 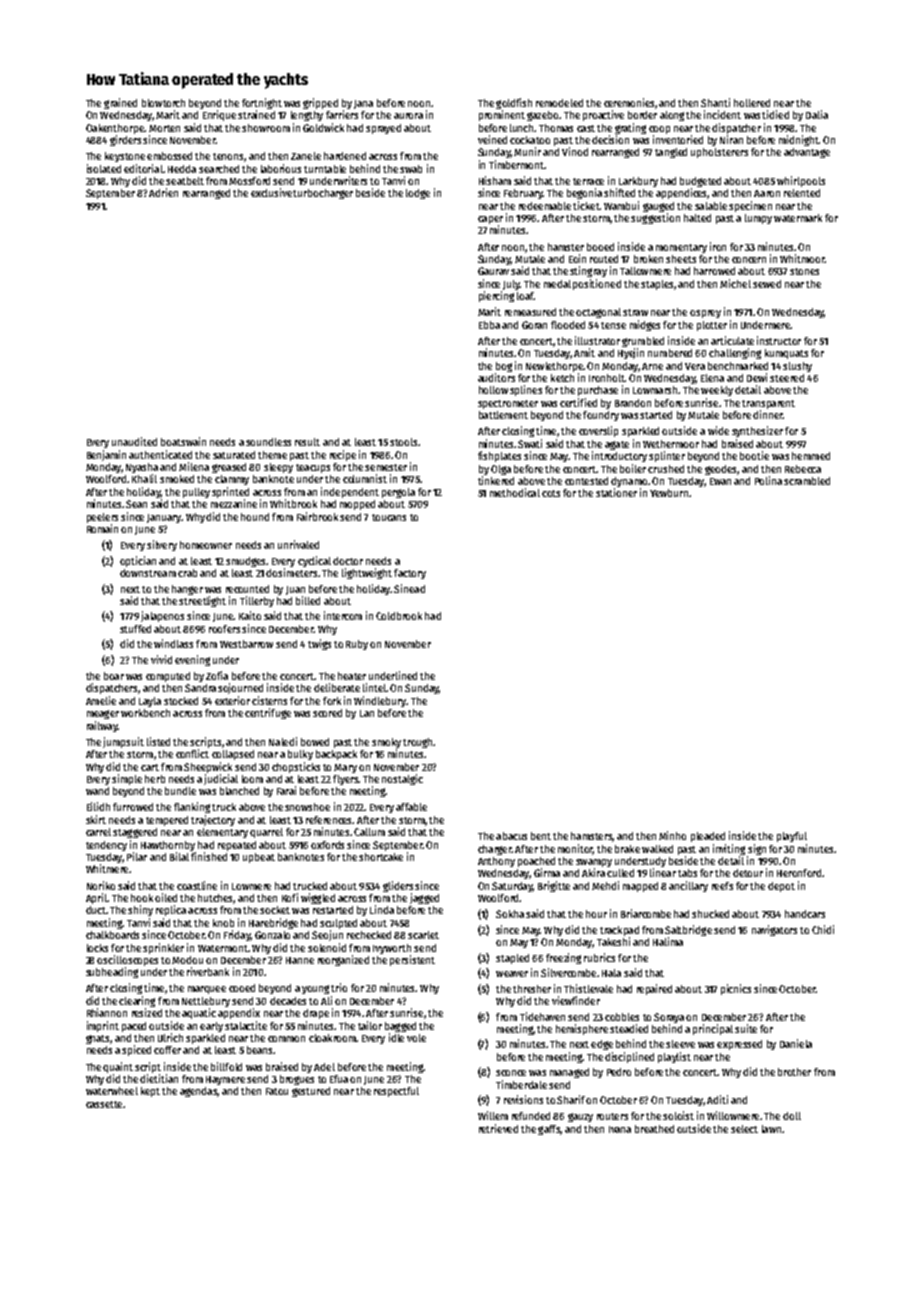 I want to click on methodical, so click(x=515, y=492).
